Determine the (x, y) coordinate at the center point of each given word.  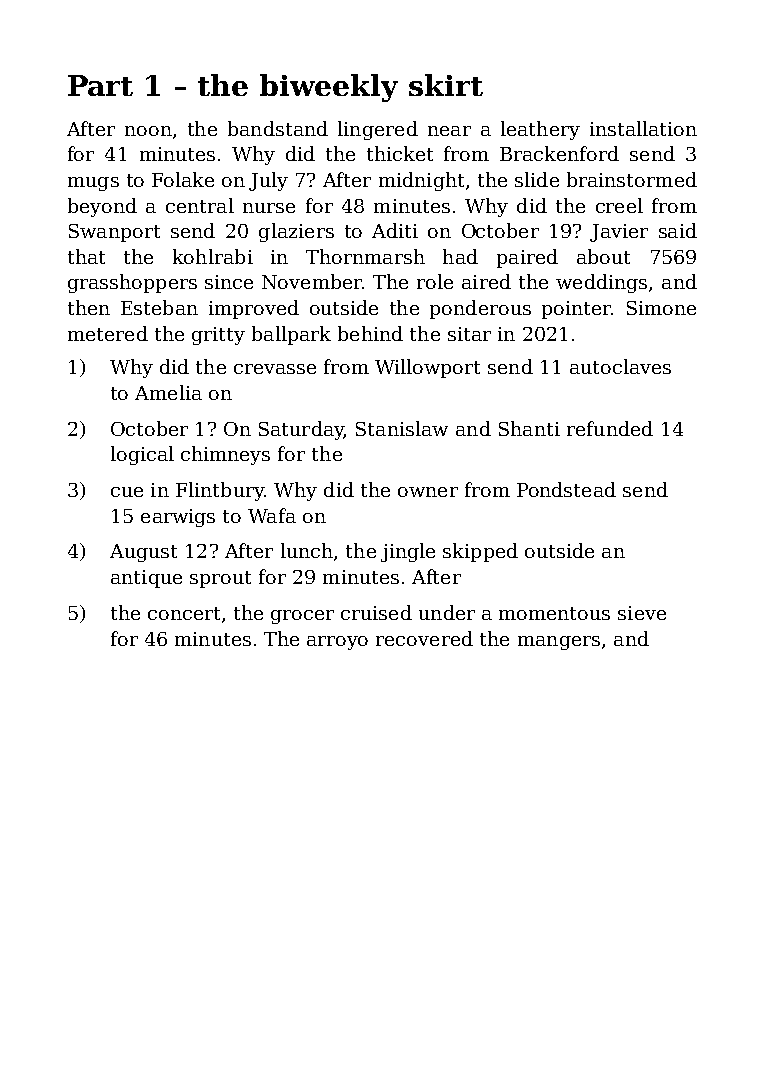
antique (146, 579)
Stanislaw (402, 428)
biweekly (329, 88)
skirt (446, 85)
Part (100, 85)
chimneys (225, 455)
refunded (610, 428)
